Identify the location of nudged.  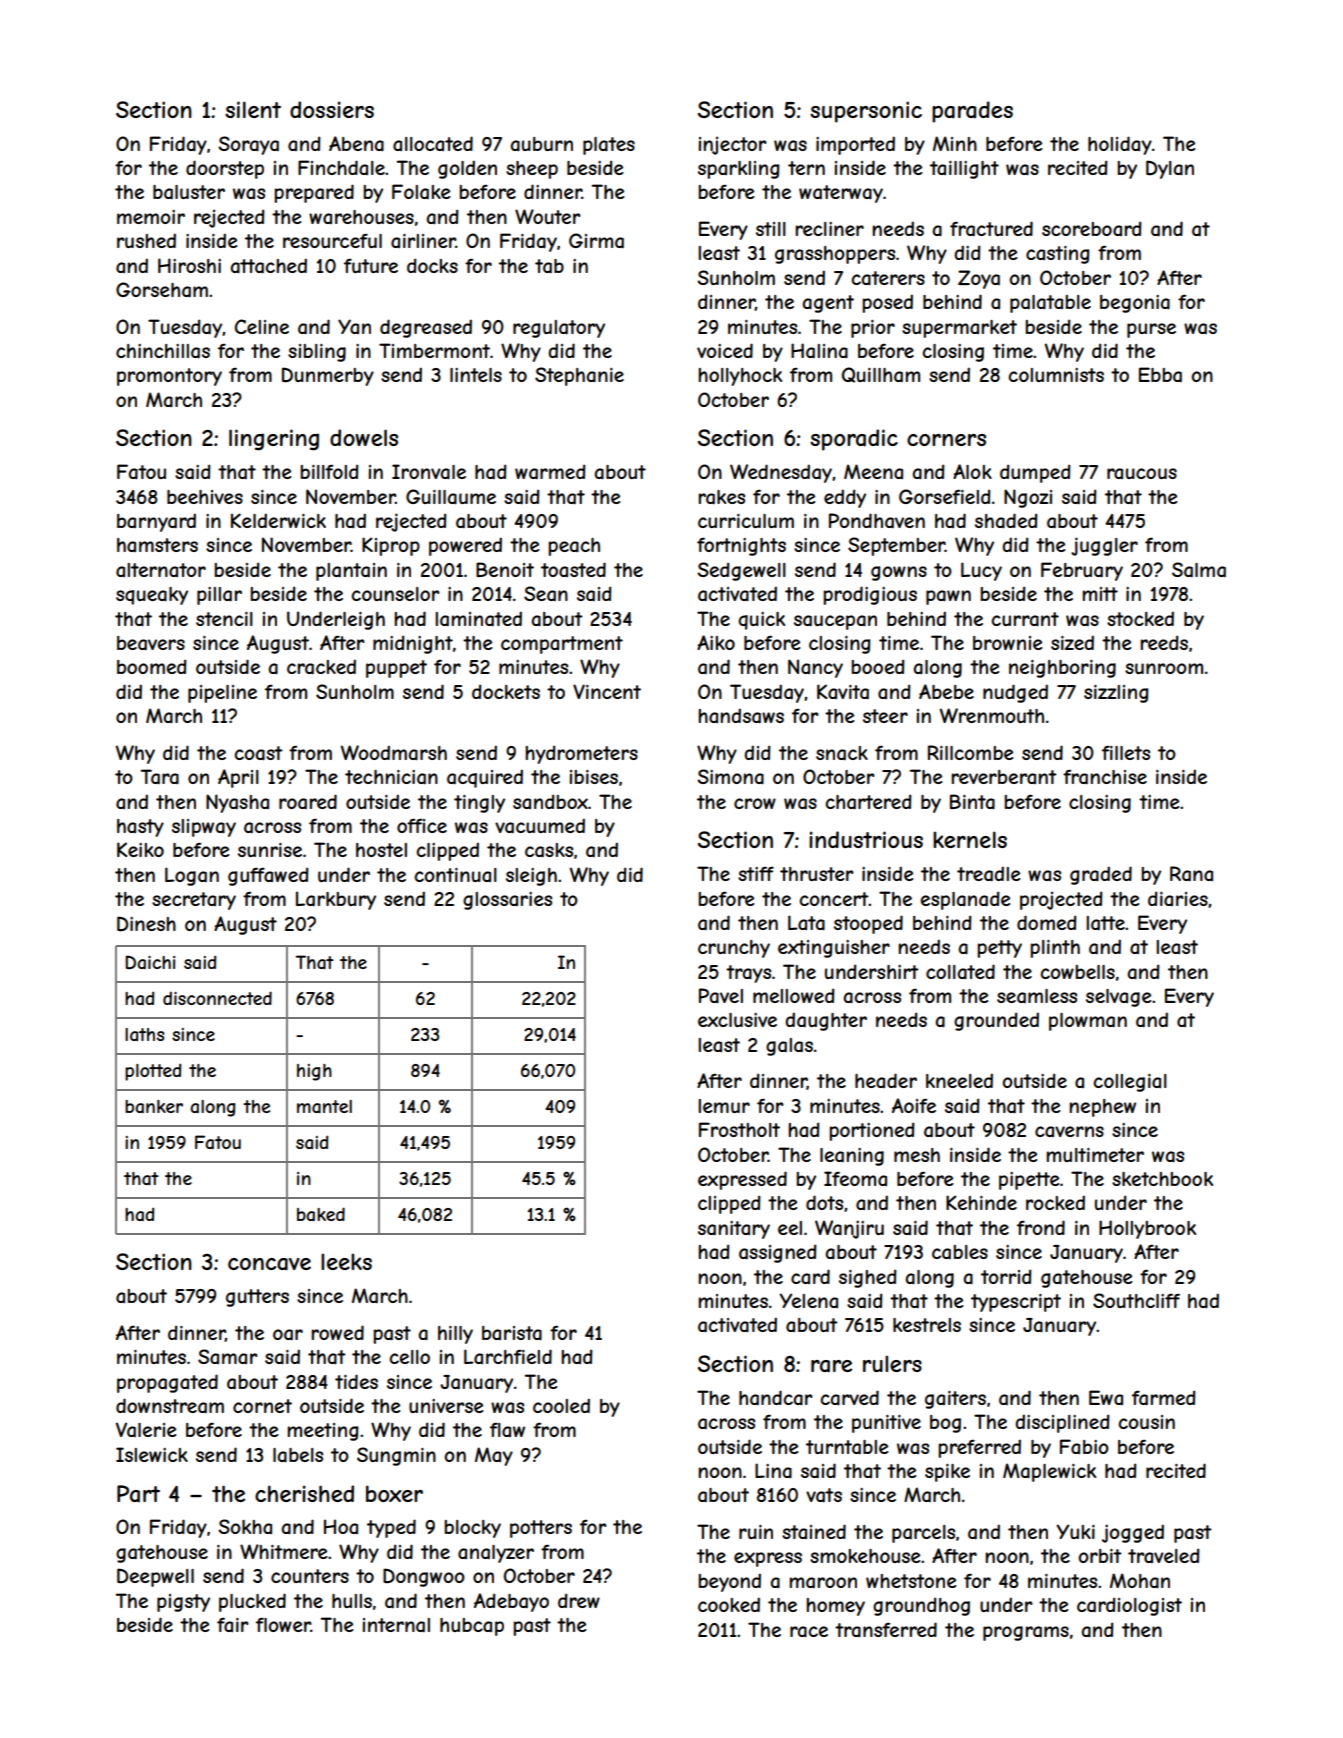
(1015, 693).
